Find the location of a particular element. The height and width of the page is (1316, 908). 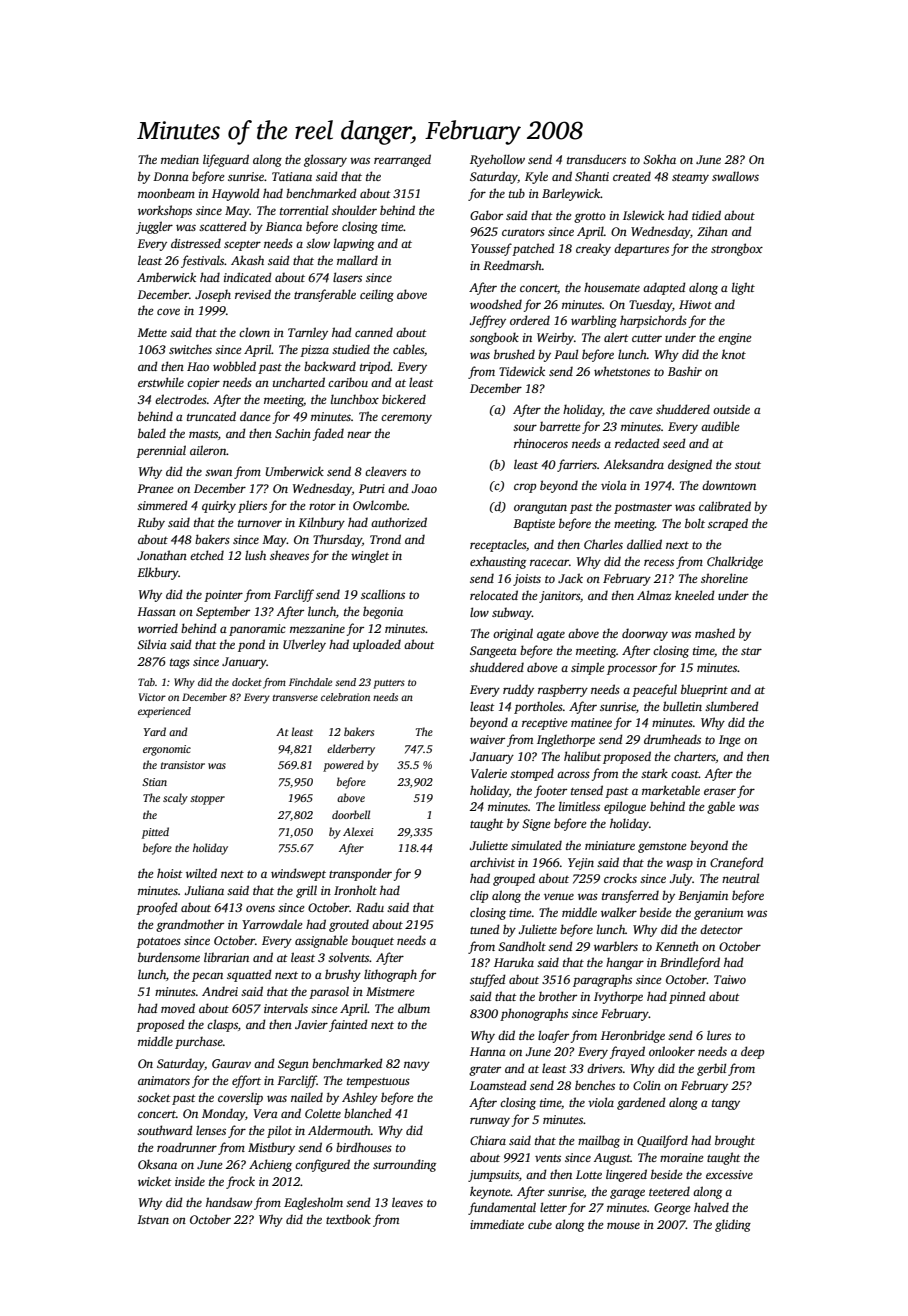

ovens is located at coordinates (260, 908).
